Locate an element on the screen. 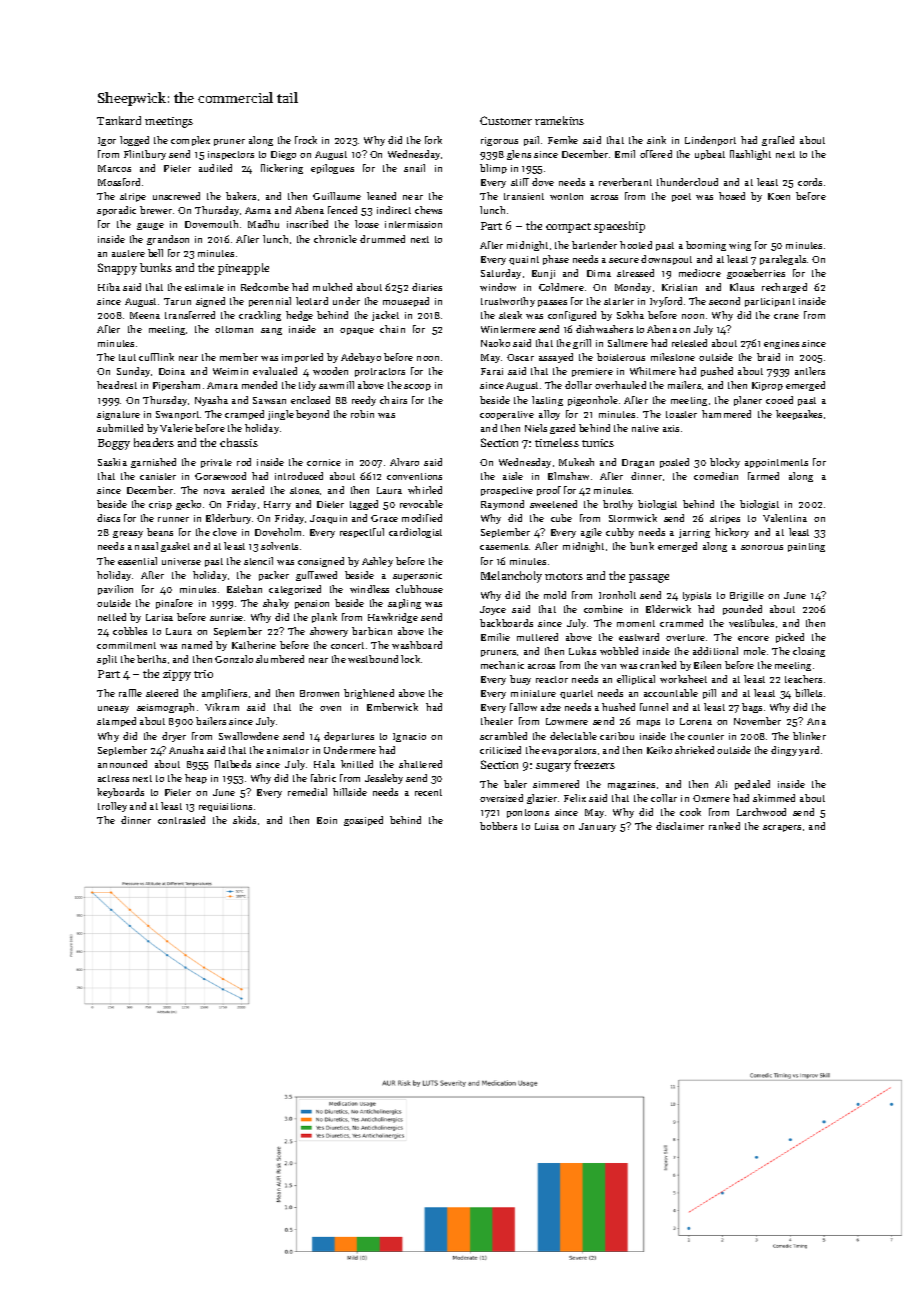 This screenshot has width=924, height=1308. Elderbury is located at coordinates (228, 519).
